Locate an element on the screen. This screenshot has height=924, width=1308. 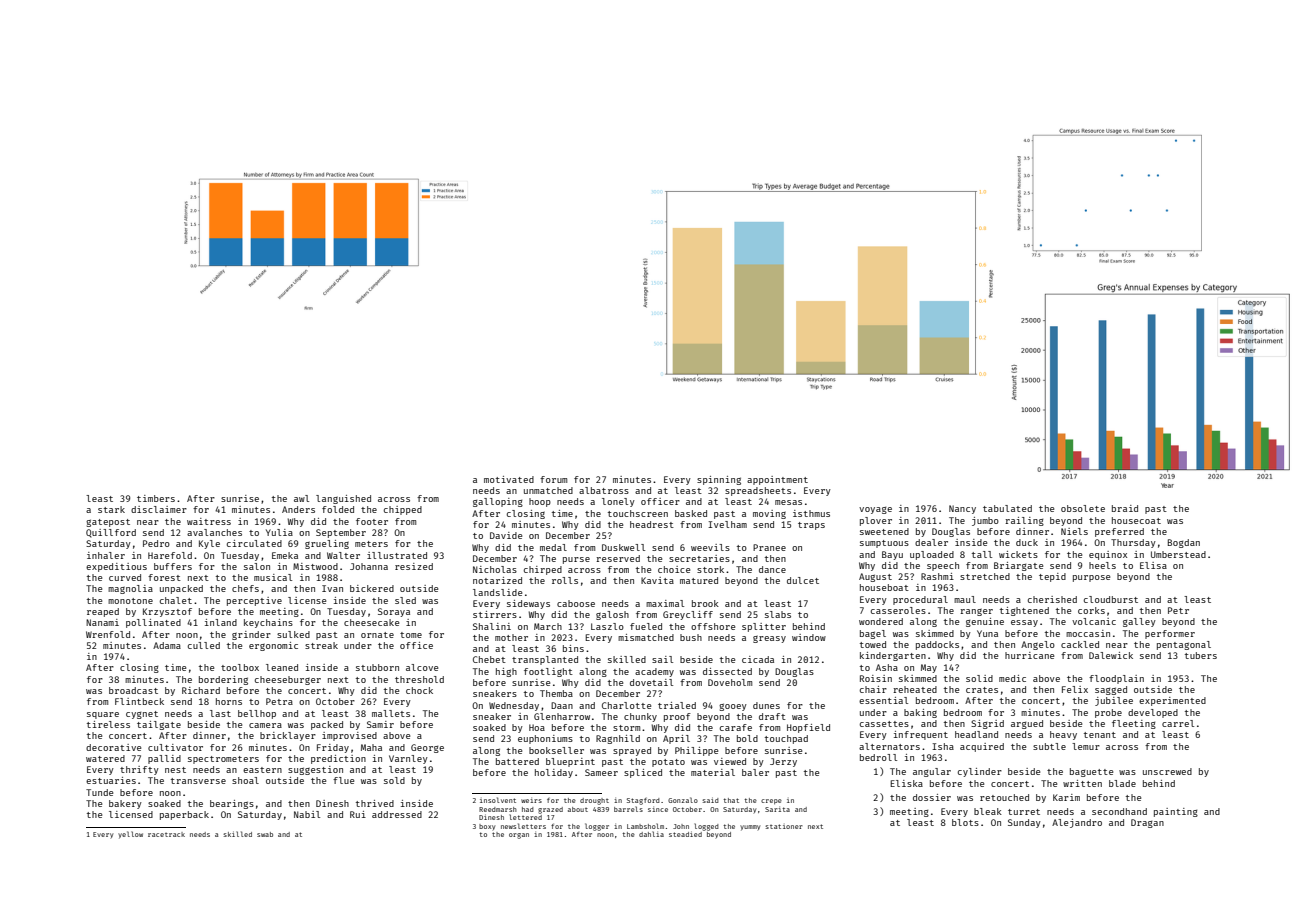
Umberstead is located at coordinates (1178, 554).
